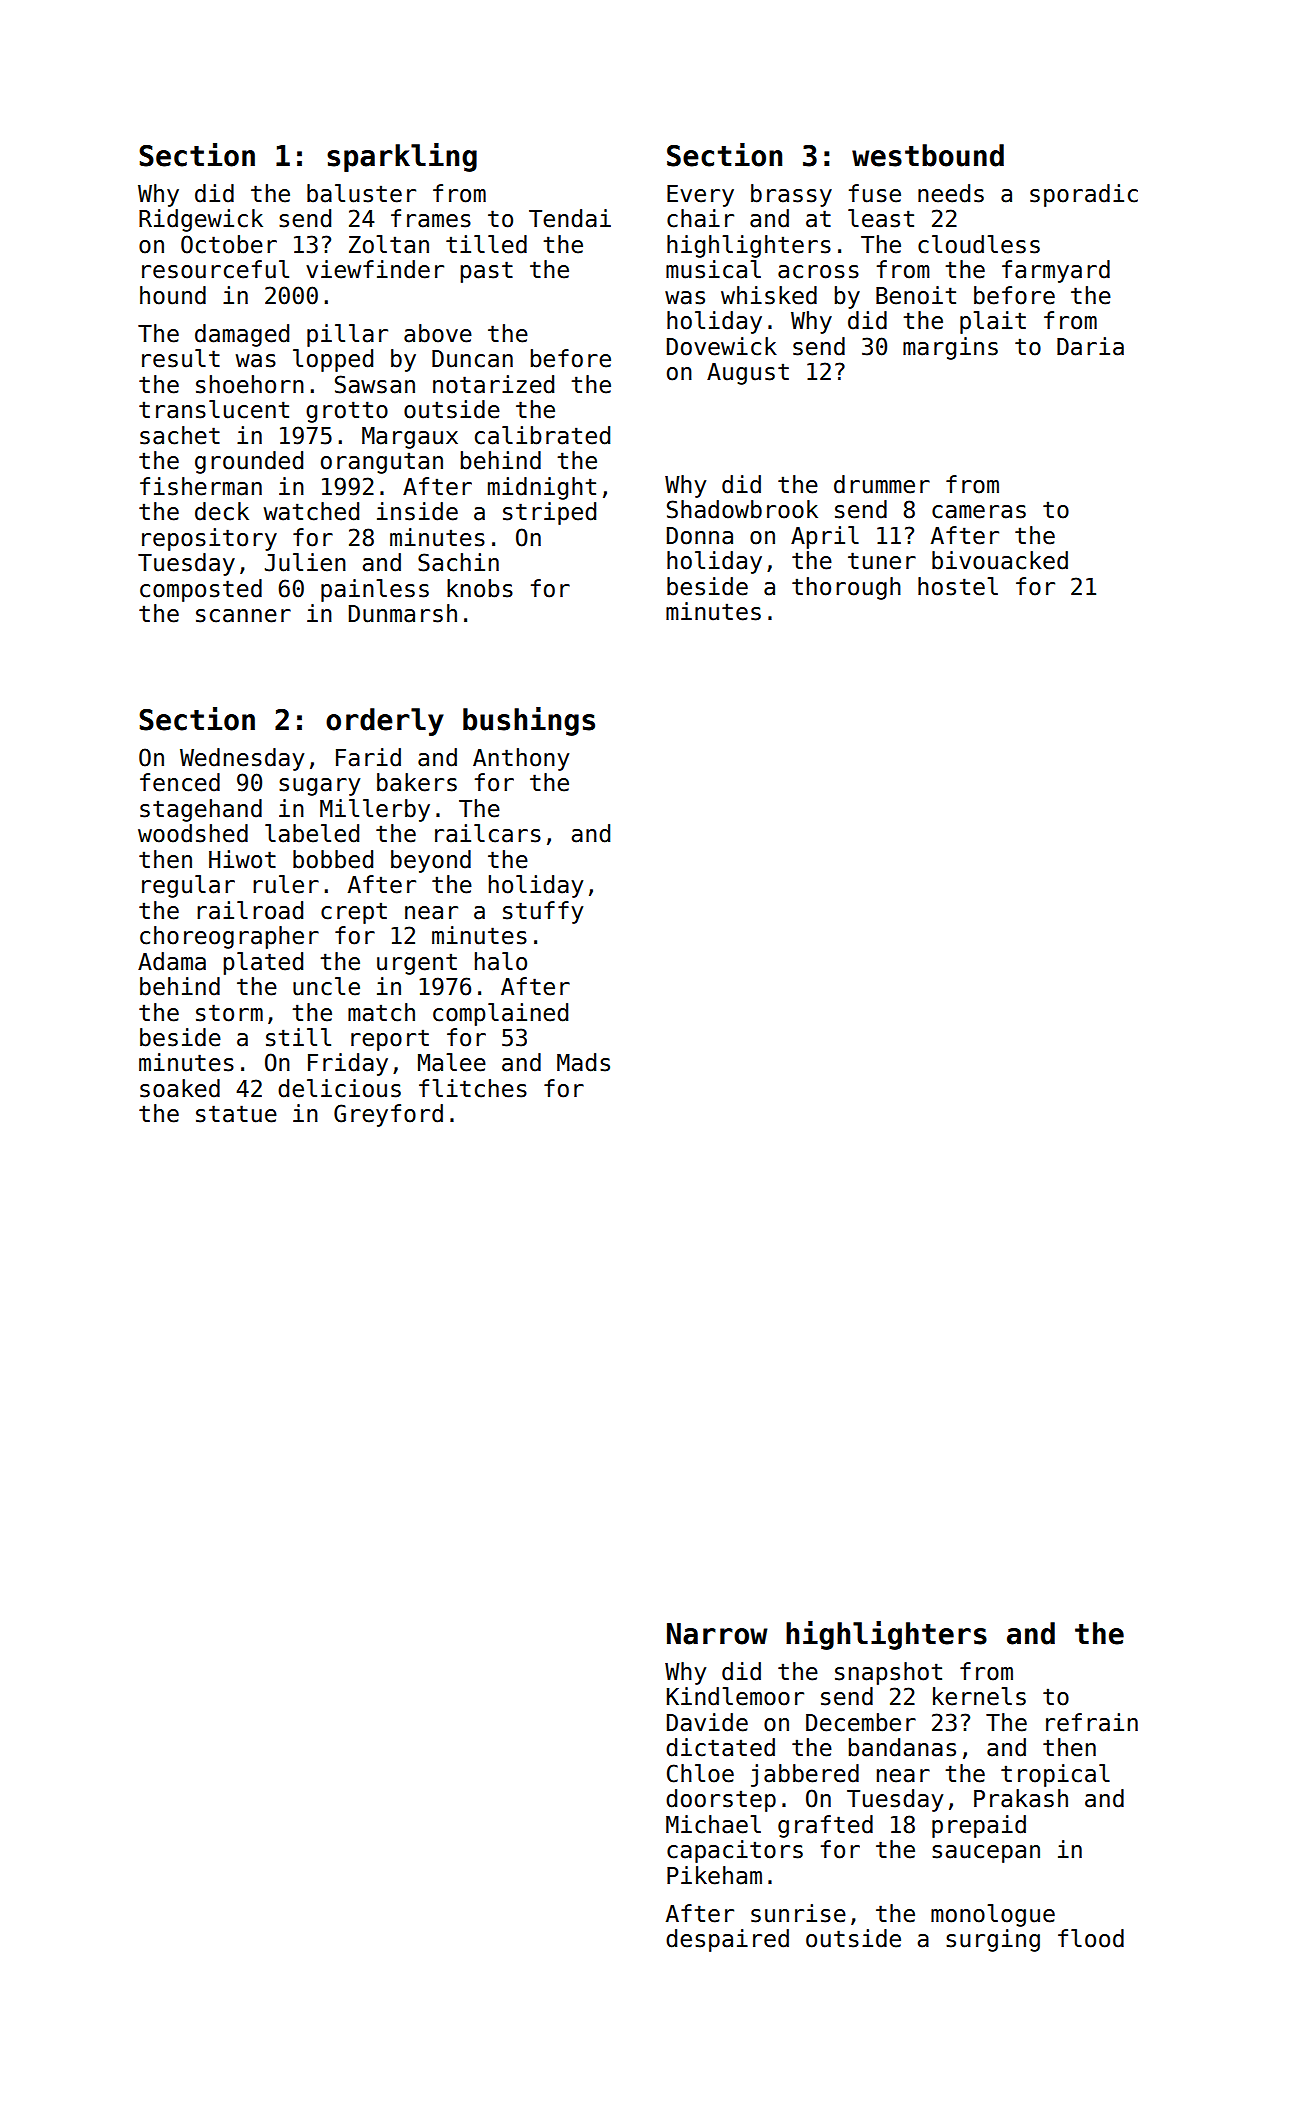  What do you see at coordinates (347, 335) in the page?
I see `pillar` at bounding box center [347, 335].
